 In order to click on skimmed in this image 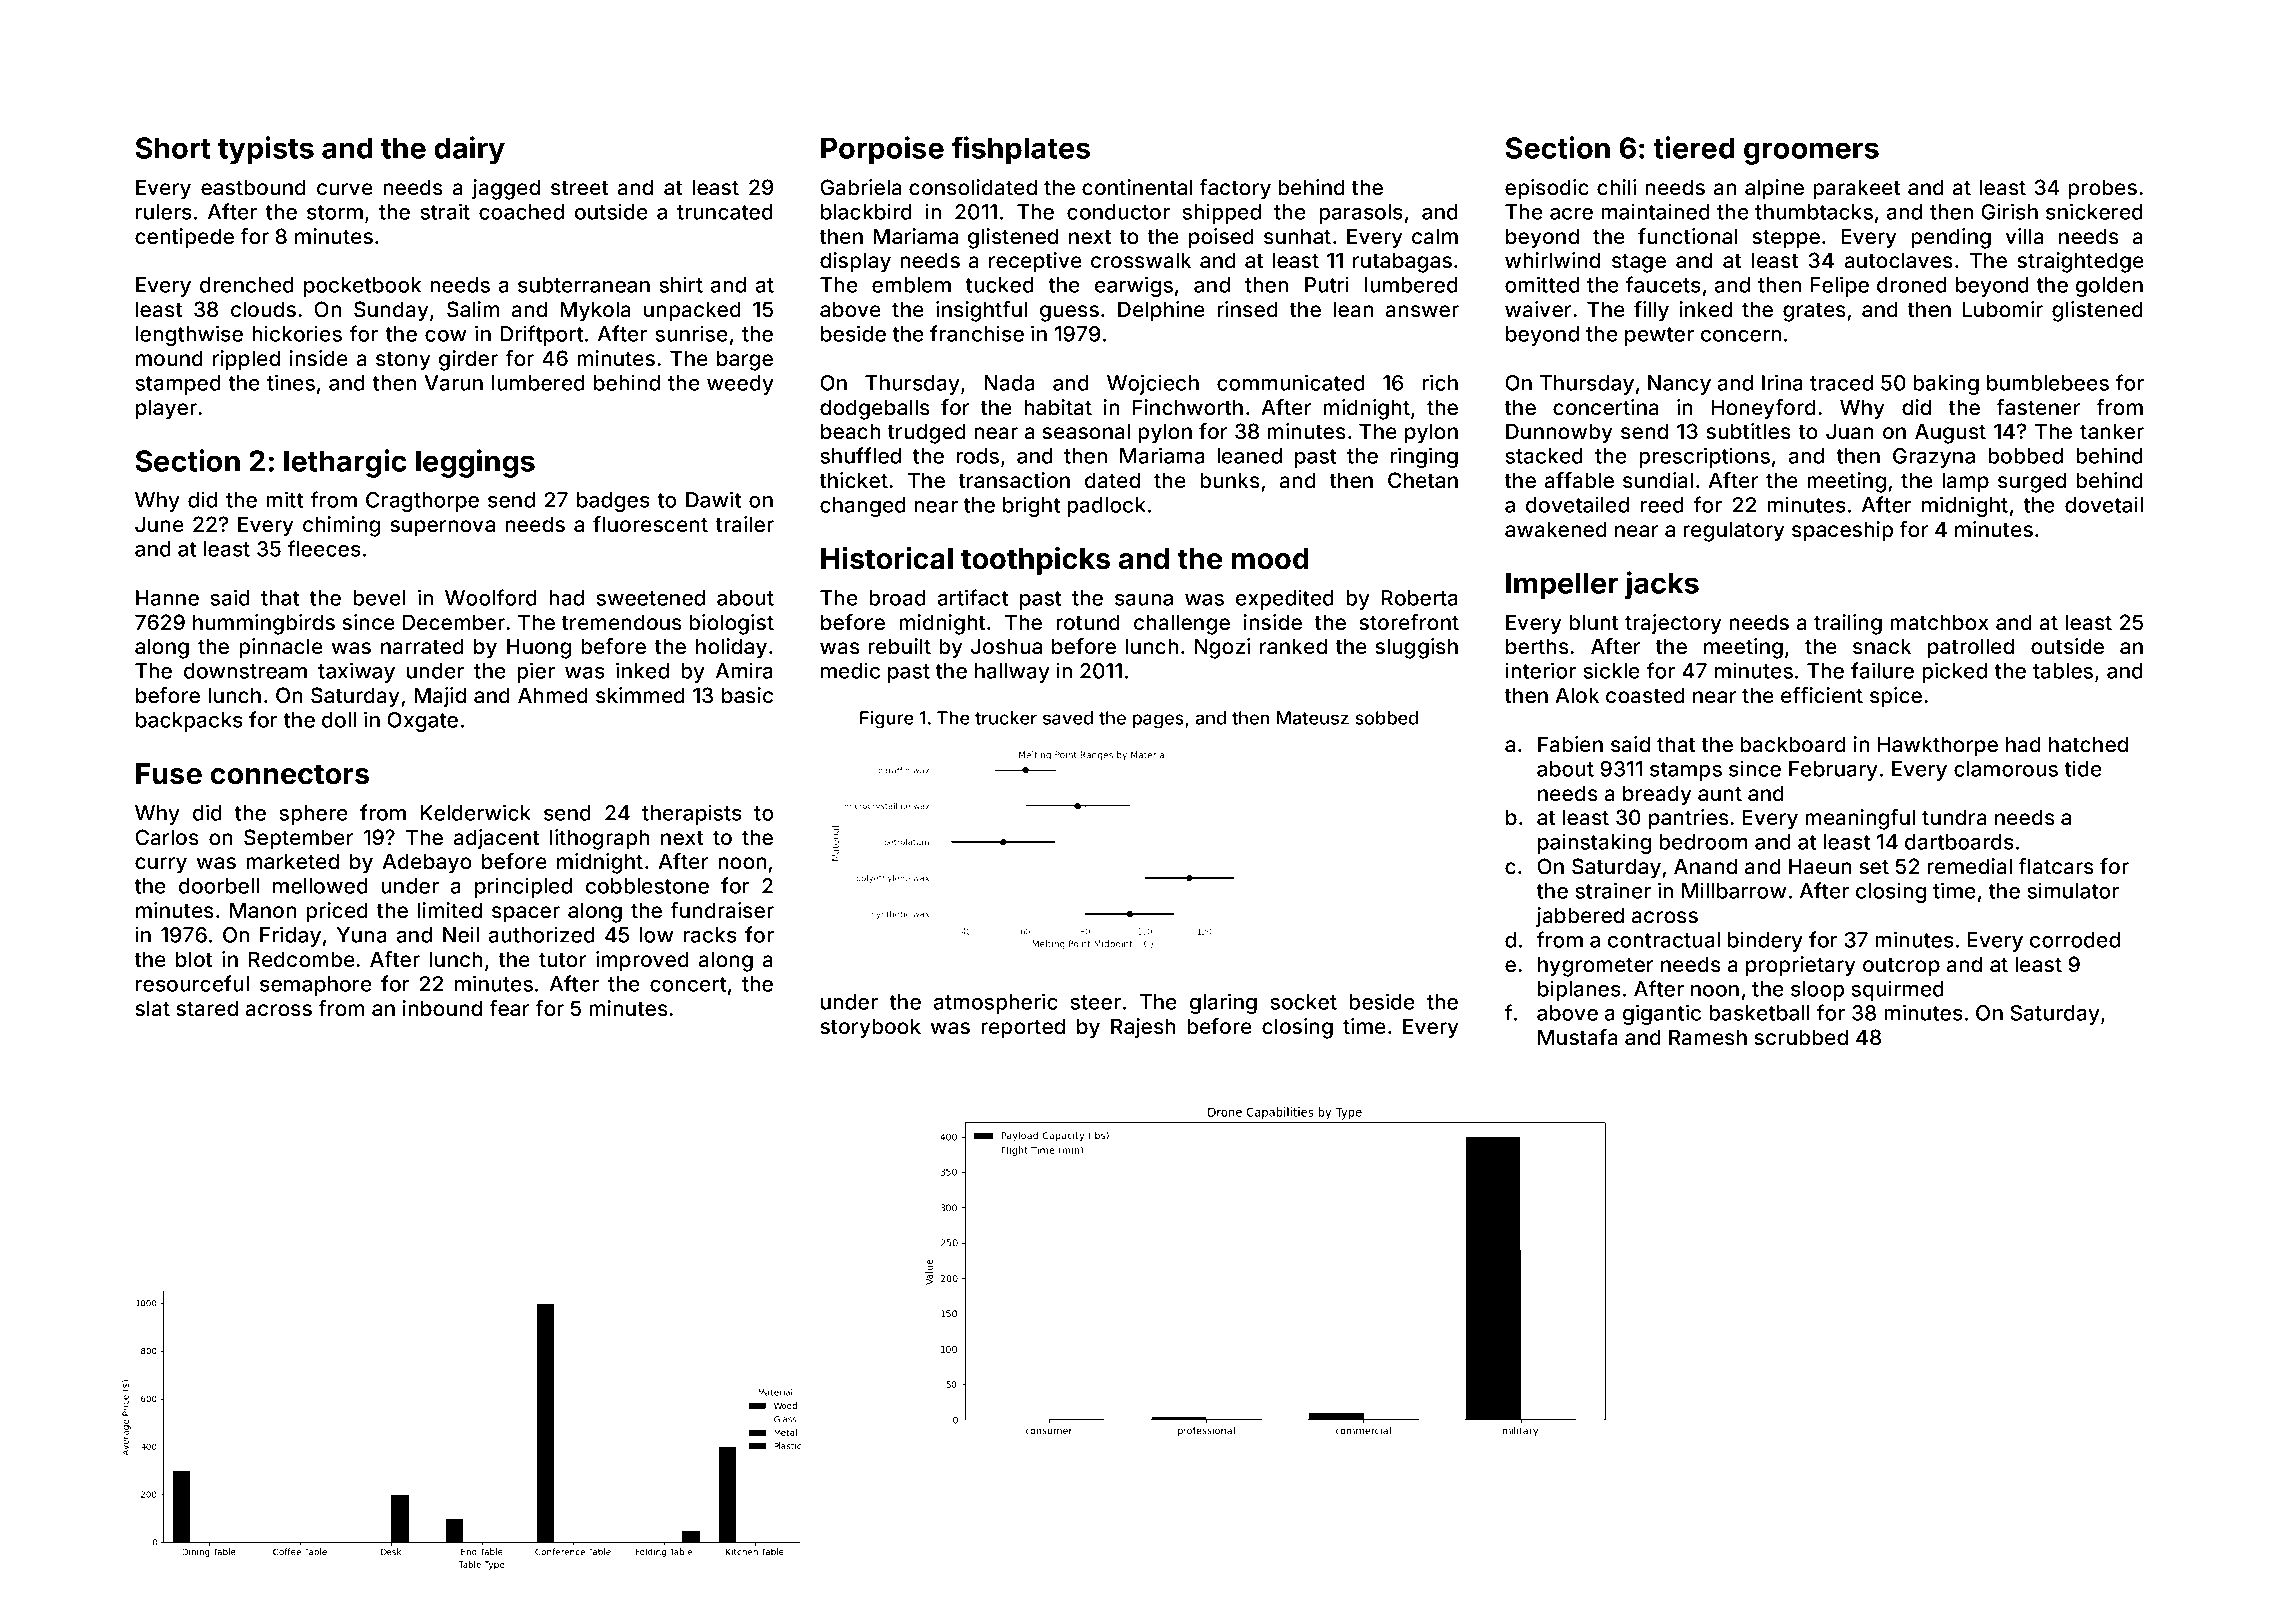, I will do `click(640, 695)`.
